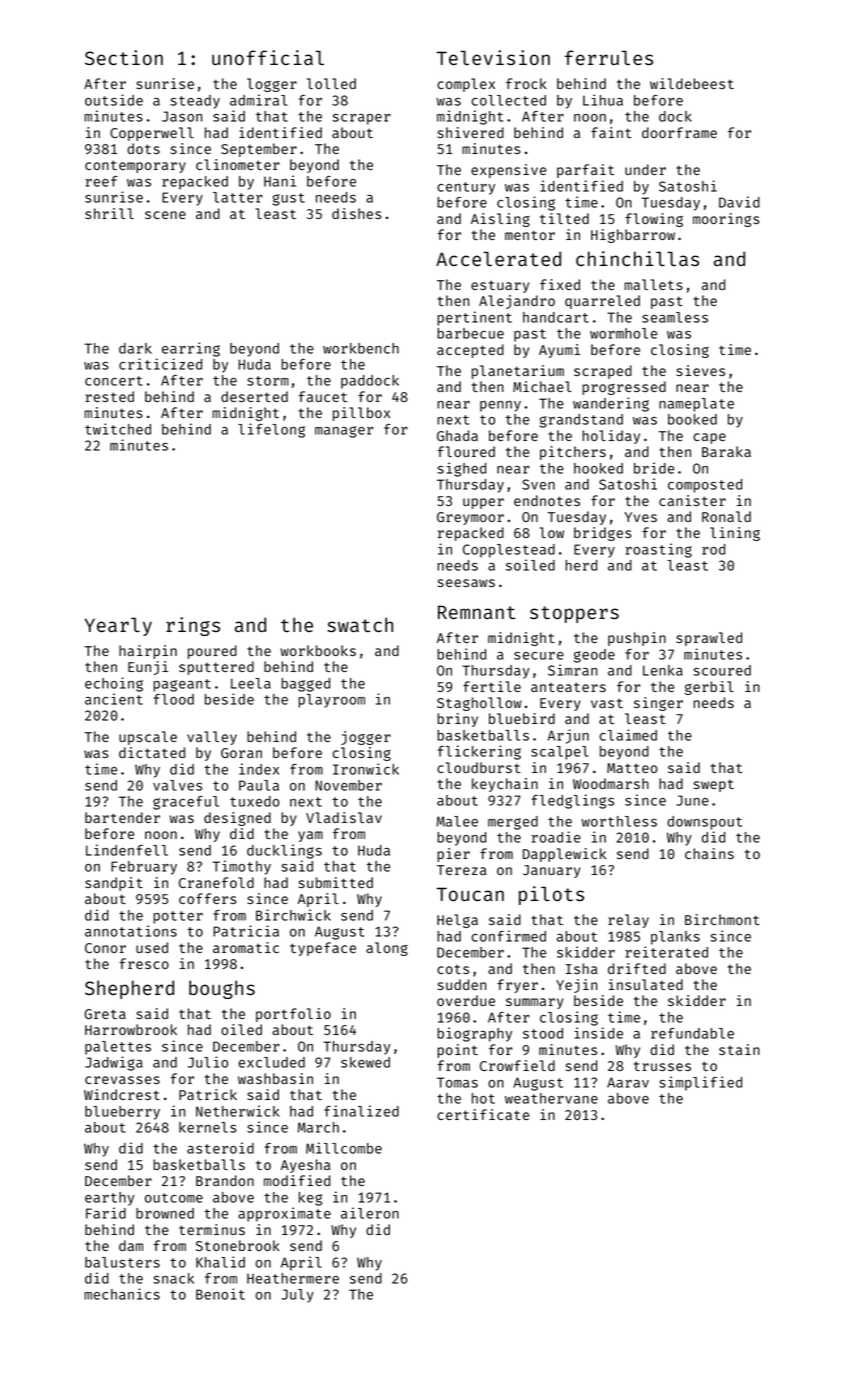 The image size is (849, 1400). I want to click on valves, so click(177, 785).
